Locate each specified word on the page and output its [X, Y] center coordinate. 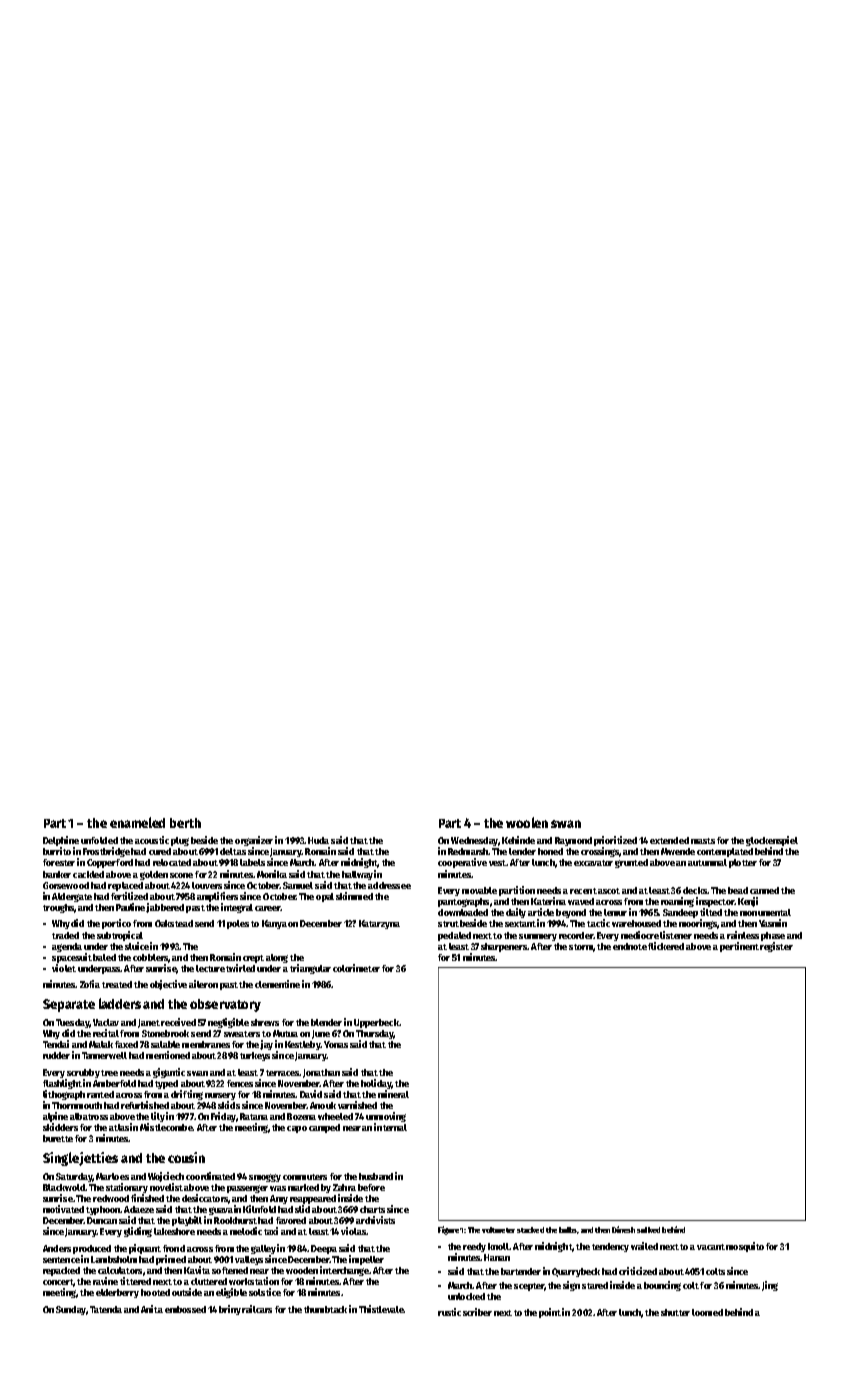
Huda [318, 840]
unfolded [99, 840]
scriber [477, 1312]
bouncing [662, 1286]
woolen [527, 822]
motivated [63, 1209]
